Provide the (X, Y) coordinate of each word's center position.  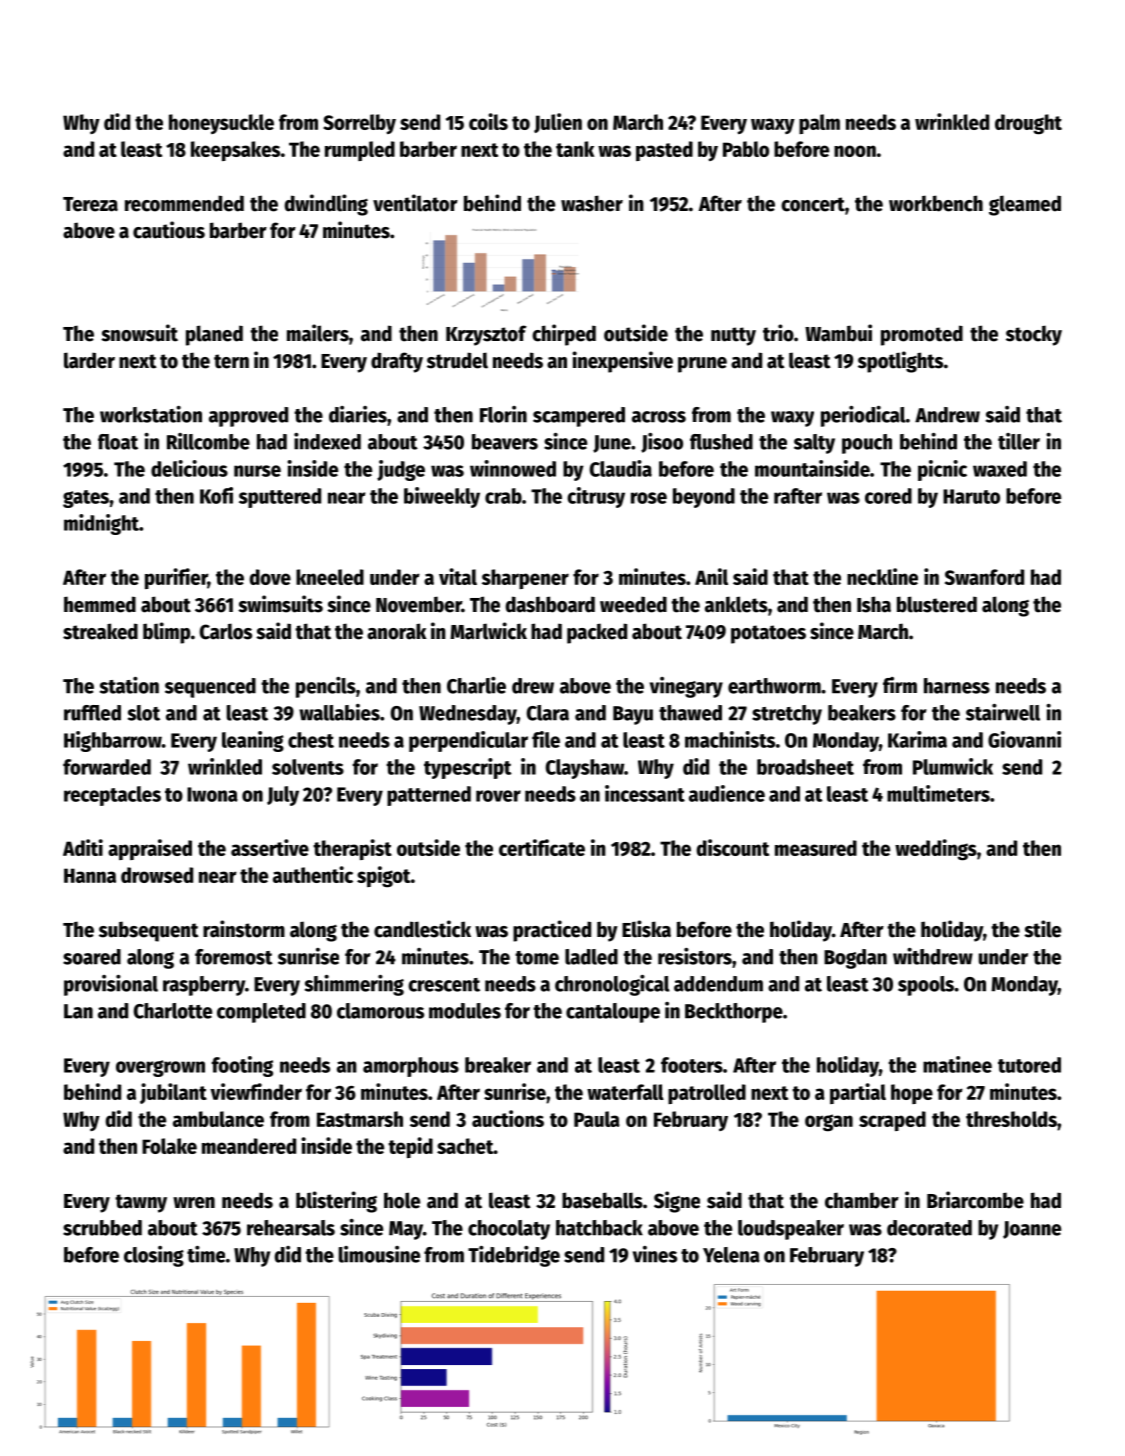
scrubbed (102, 1228)
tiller (1019, 441)
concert (813, 204)
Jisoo (662, 443)
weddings (936, 850)
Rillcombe (208, 441)
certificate (542, 847)
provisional (111, 985)
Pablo (746, 149)
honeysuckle (221, 124)
